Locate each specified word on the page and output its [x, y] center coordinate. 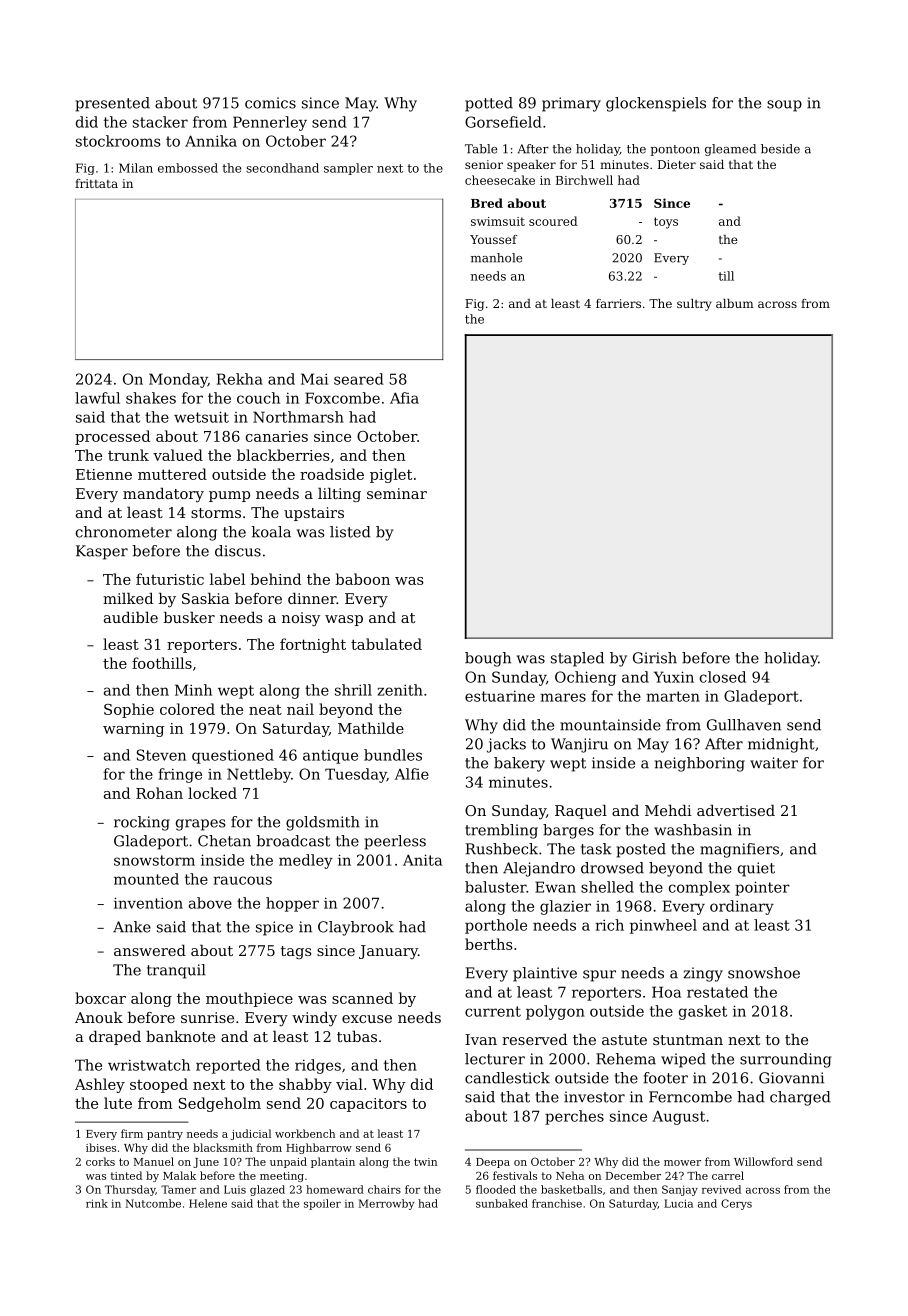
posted [641, 850]
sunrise [207, 1017]
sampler [348, 169]
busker [189, 617]
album [735, 303]
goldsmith [323, 823]
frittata [96, 183]
